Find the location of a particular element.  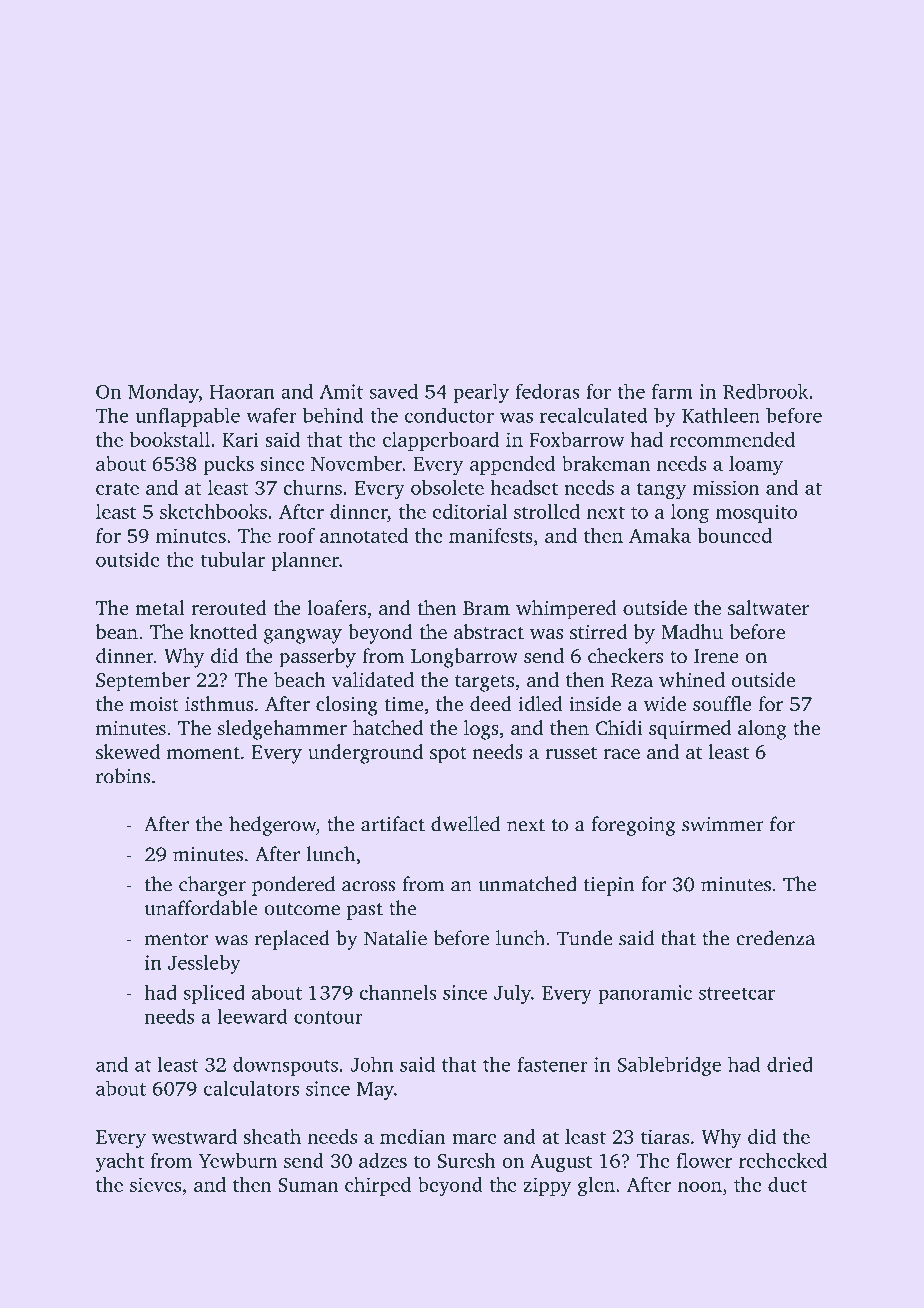

idled is located at coordinates (540, 703).
